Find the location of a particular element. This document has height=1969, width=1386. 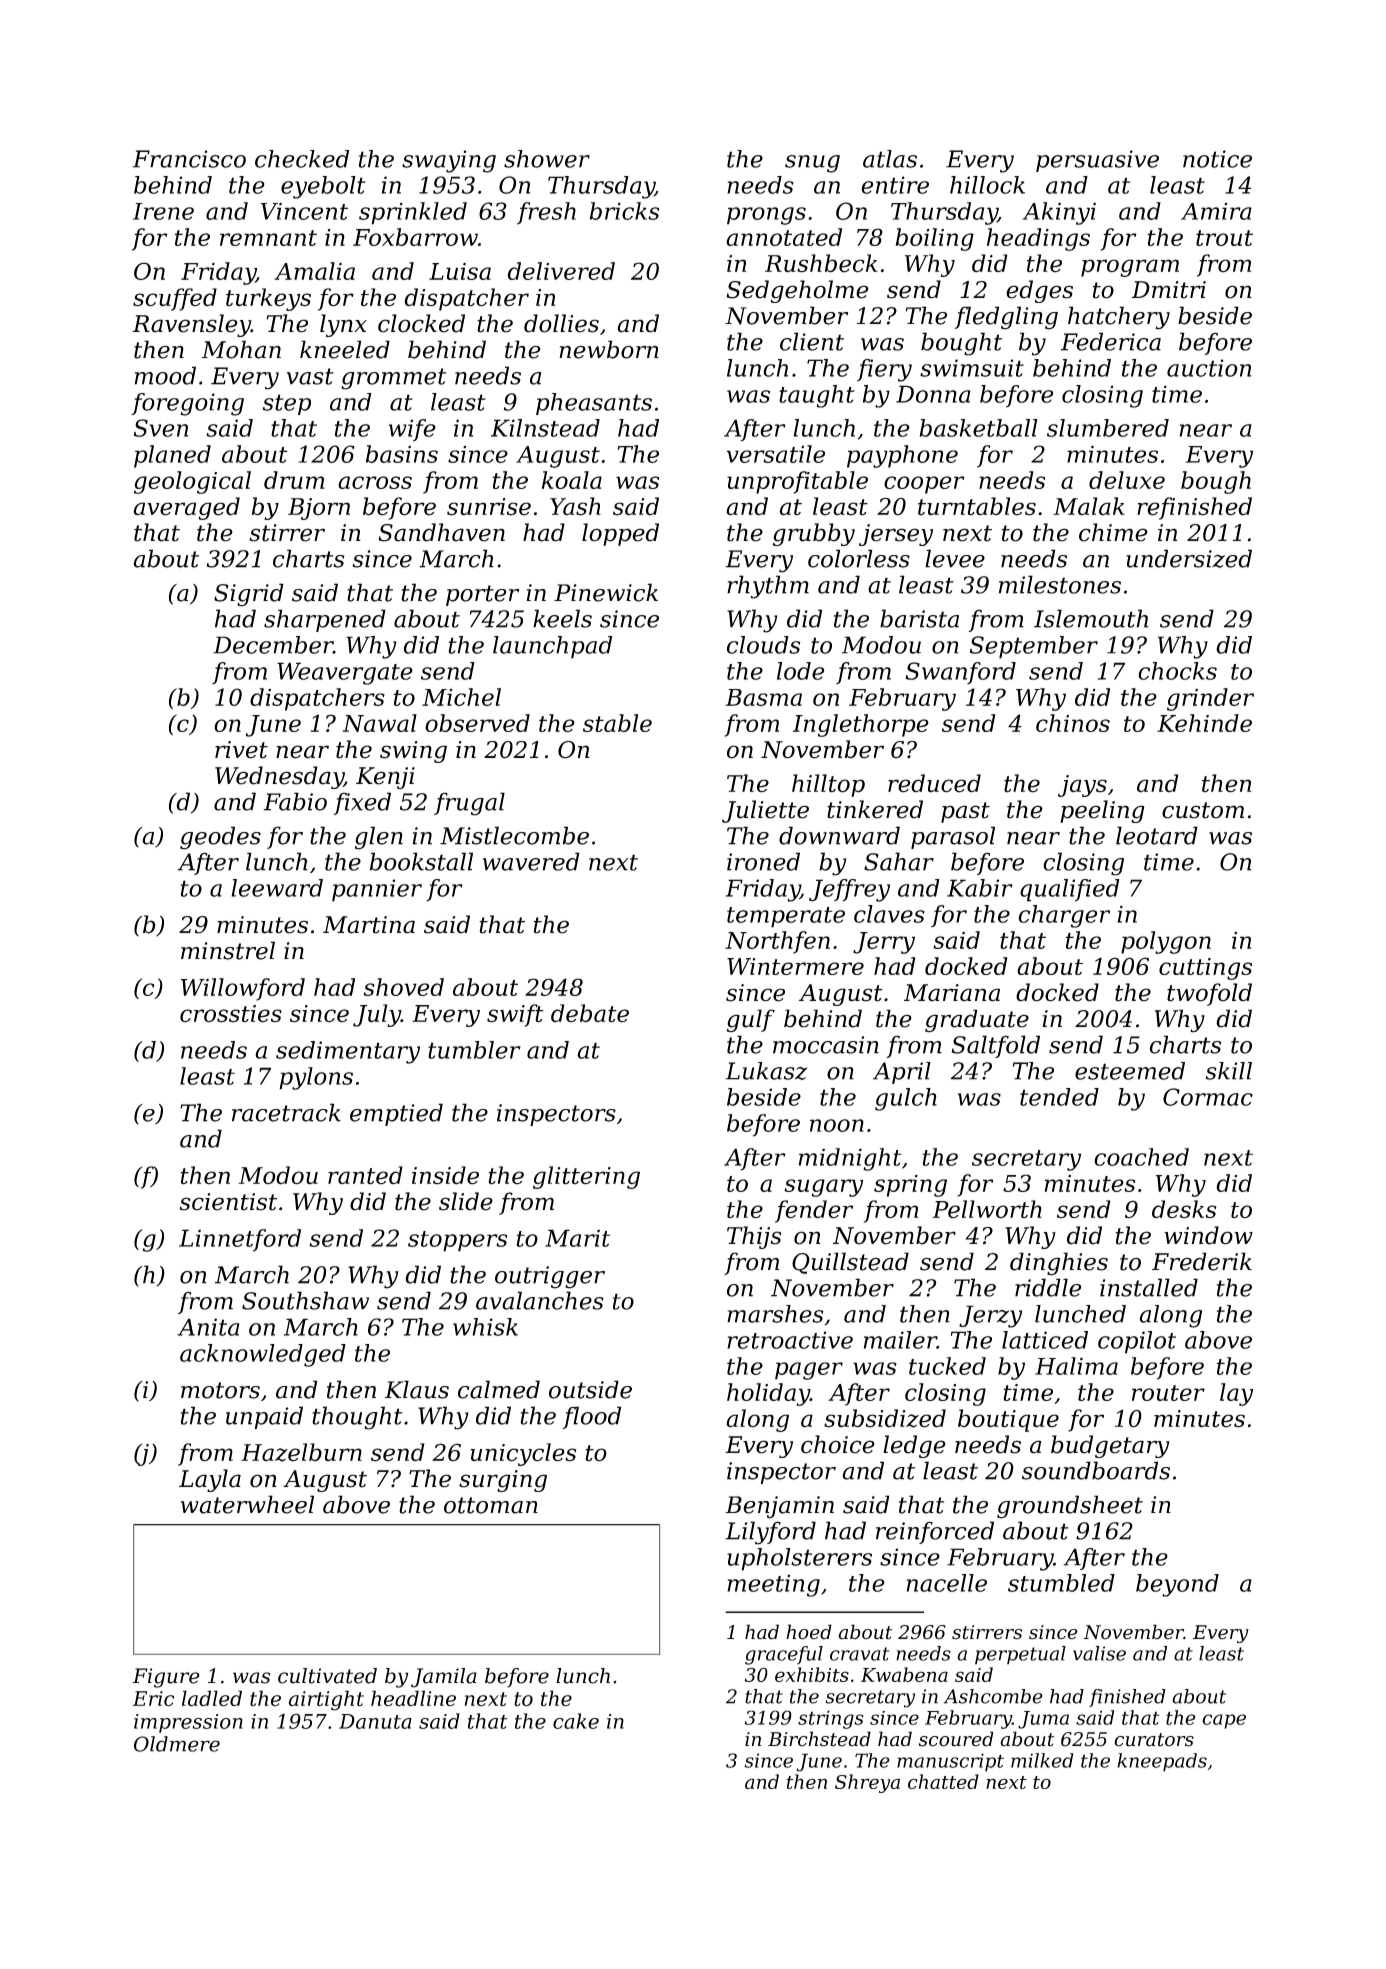

temperate is located at coordinates (786, 917).
